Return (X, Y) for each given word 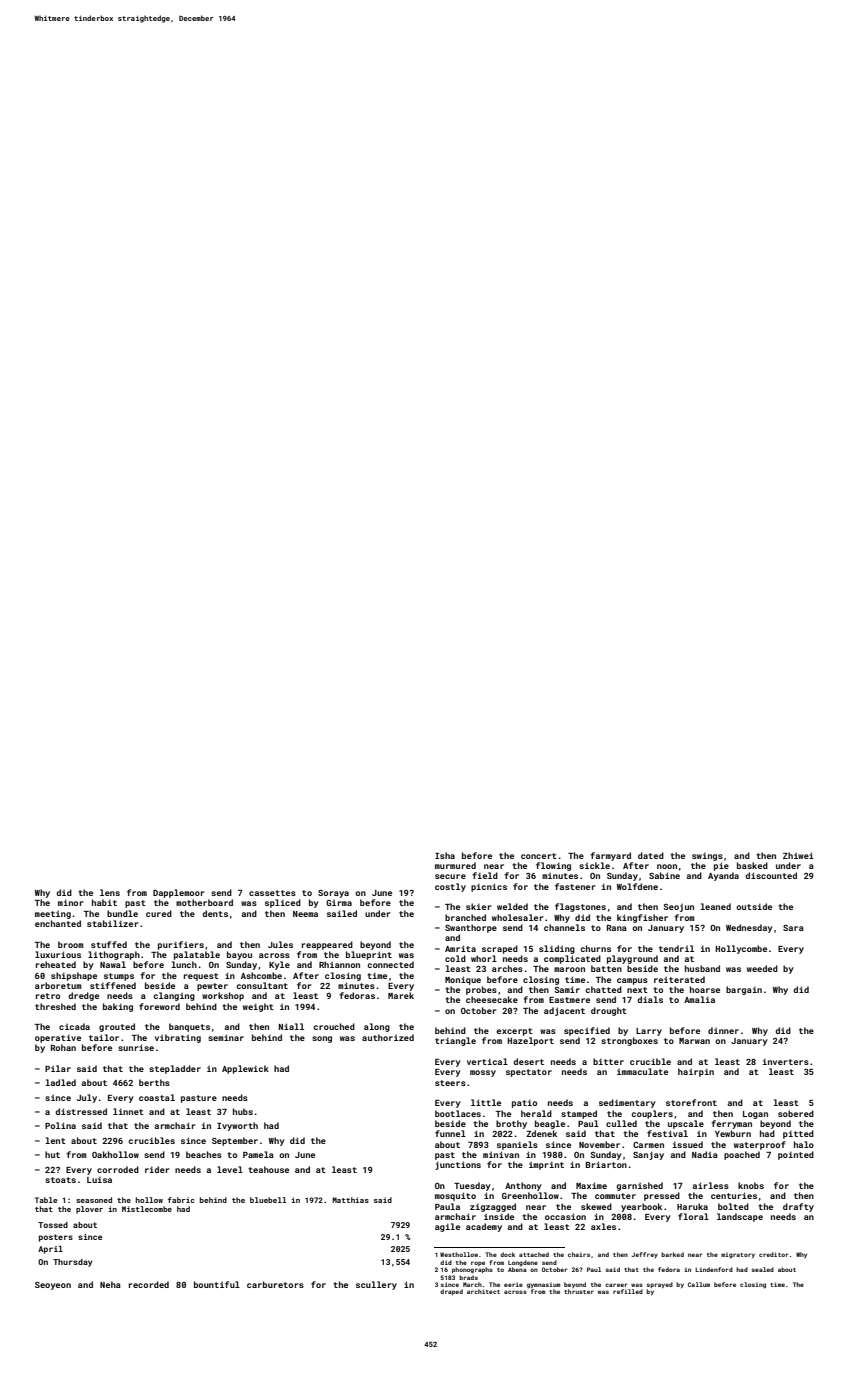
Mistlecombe (147, 1209)
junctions (458, 1165)
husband (702, 968)
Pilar (58, 1068)
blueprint (369, 955)
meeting (53, 915)
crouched (334, 1026)
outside (754, 906)
